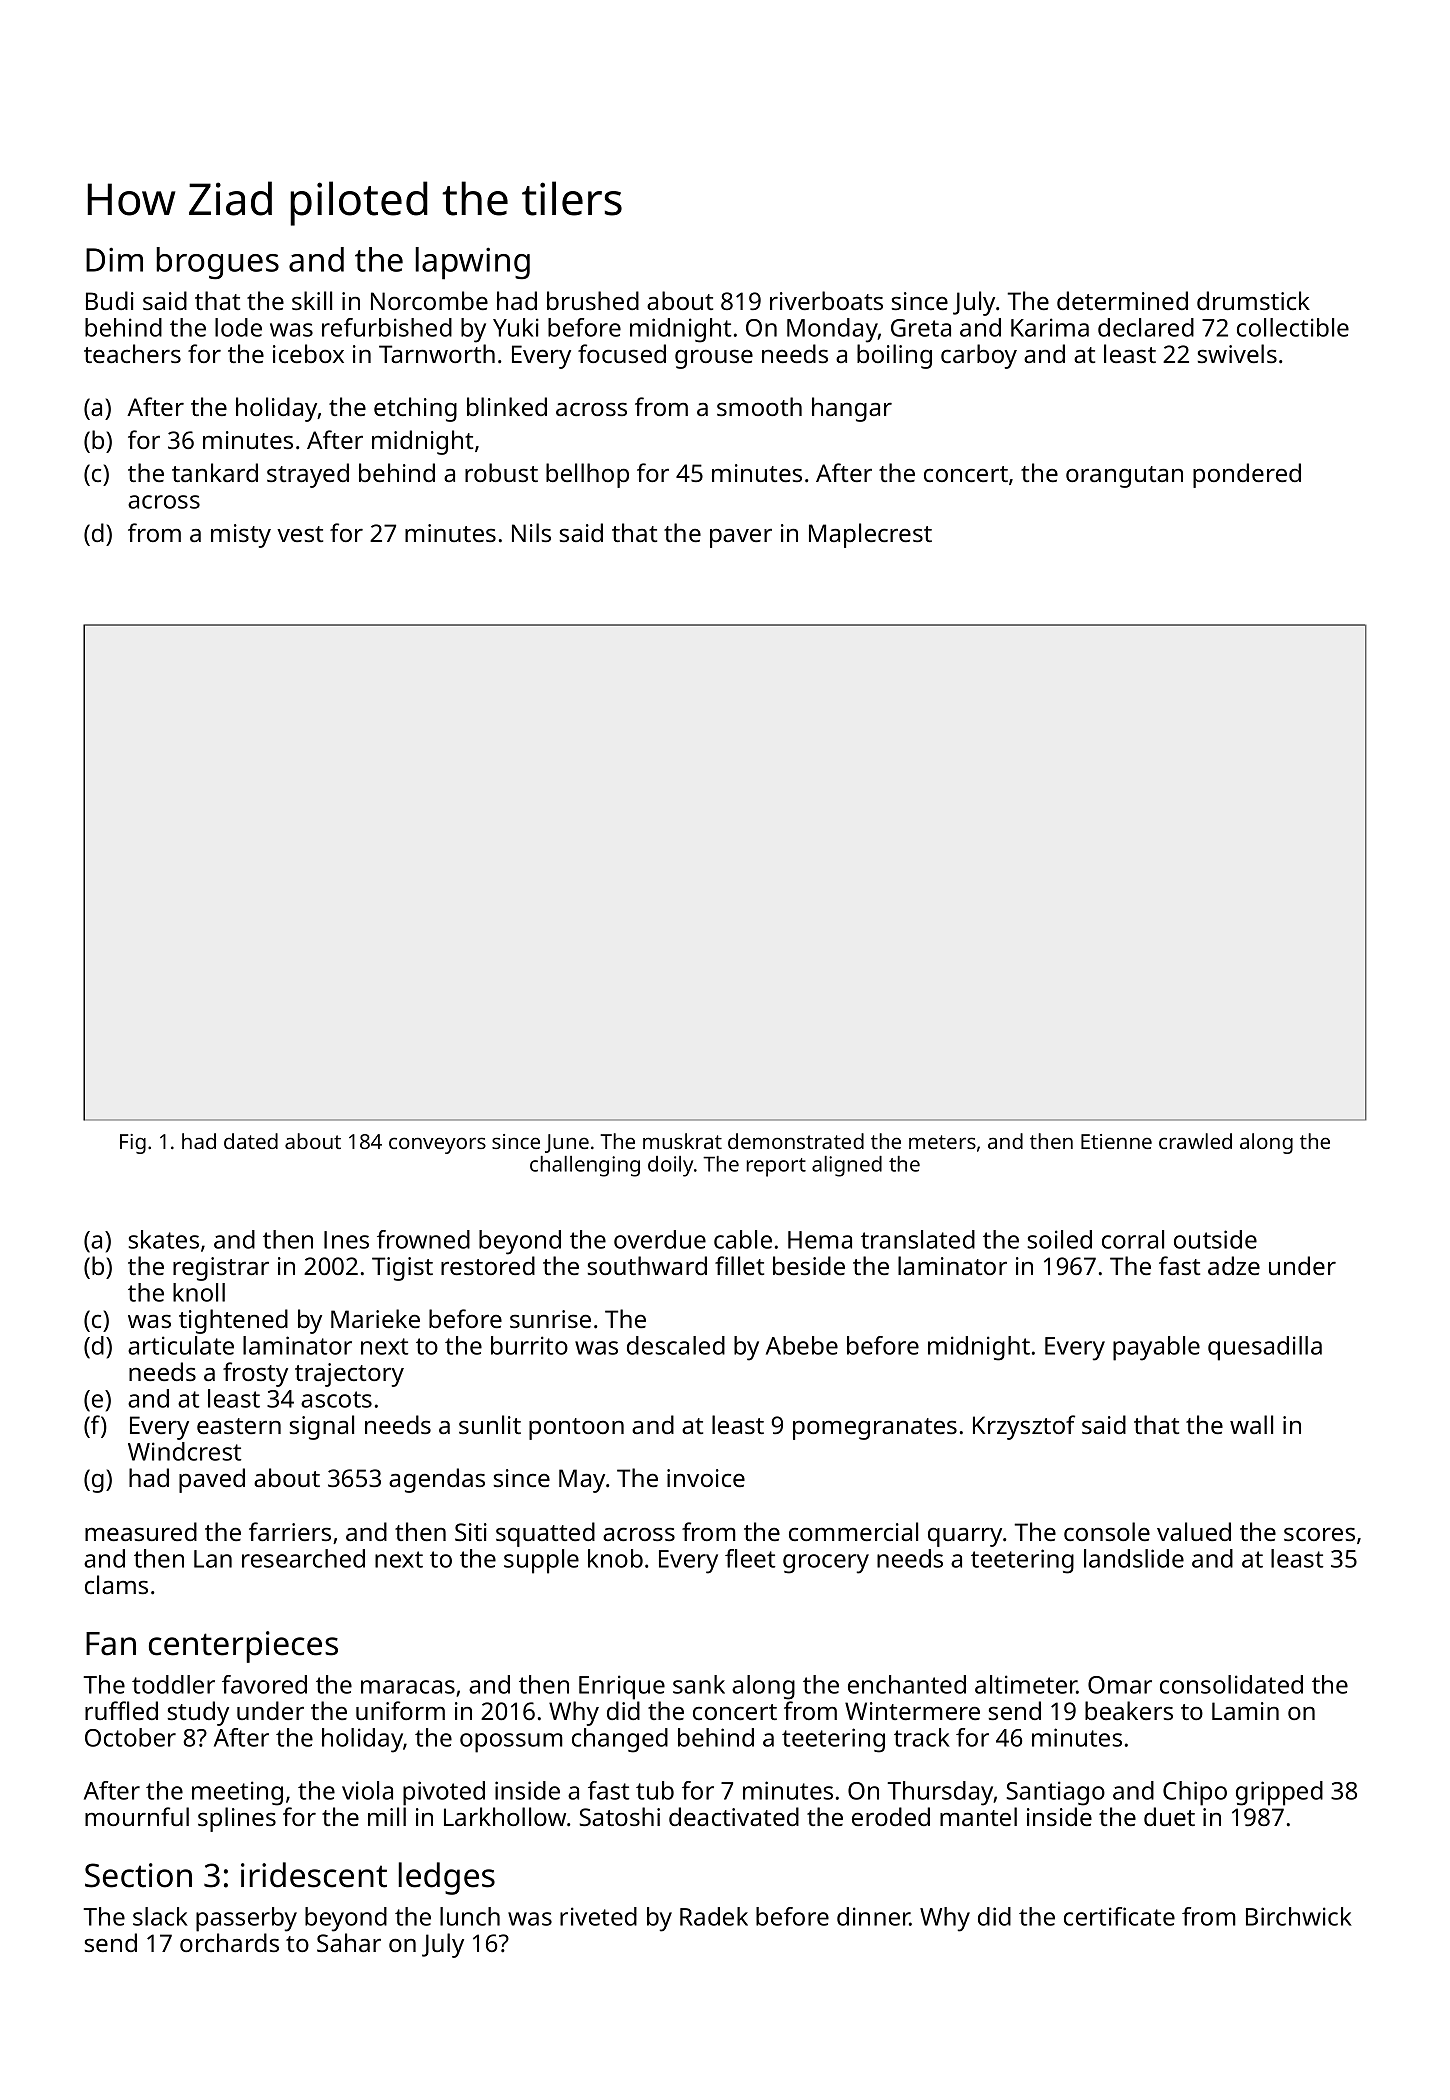  Describe the element at coordinates (138, 1875) in the screenshot. I see `Section` at that location.
